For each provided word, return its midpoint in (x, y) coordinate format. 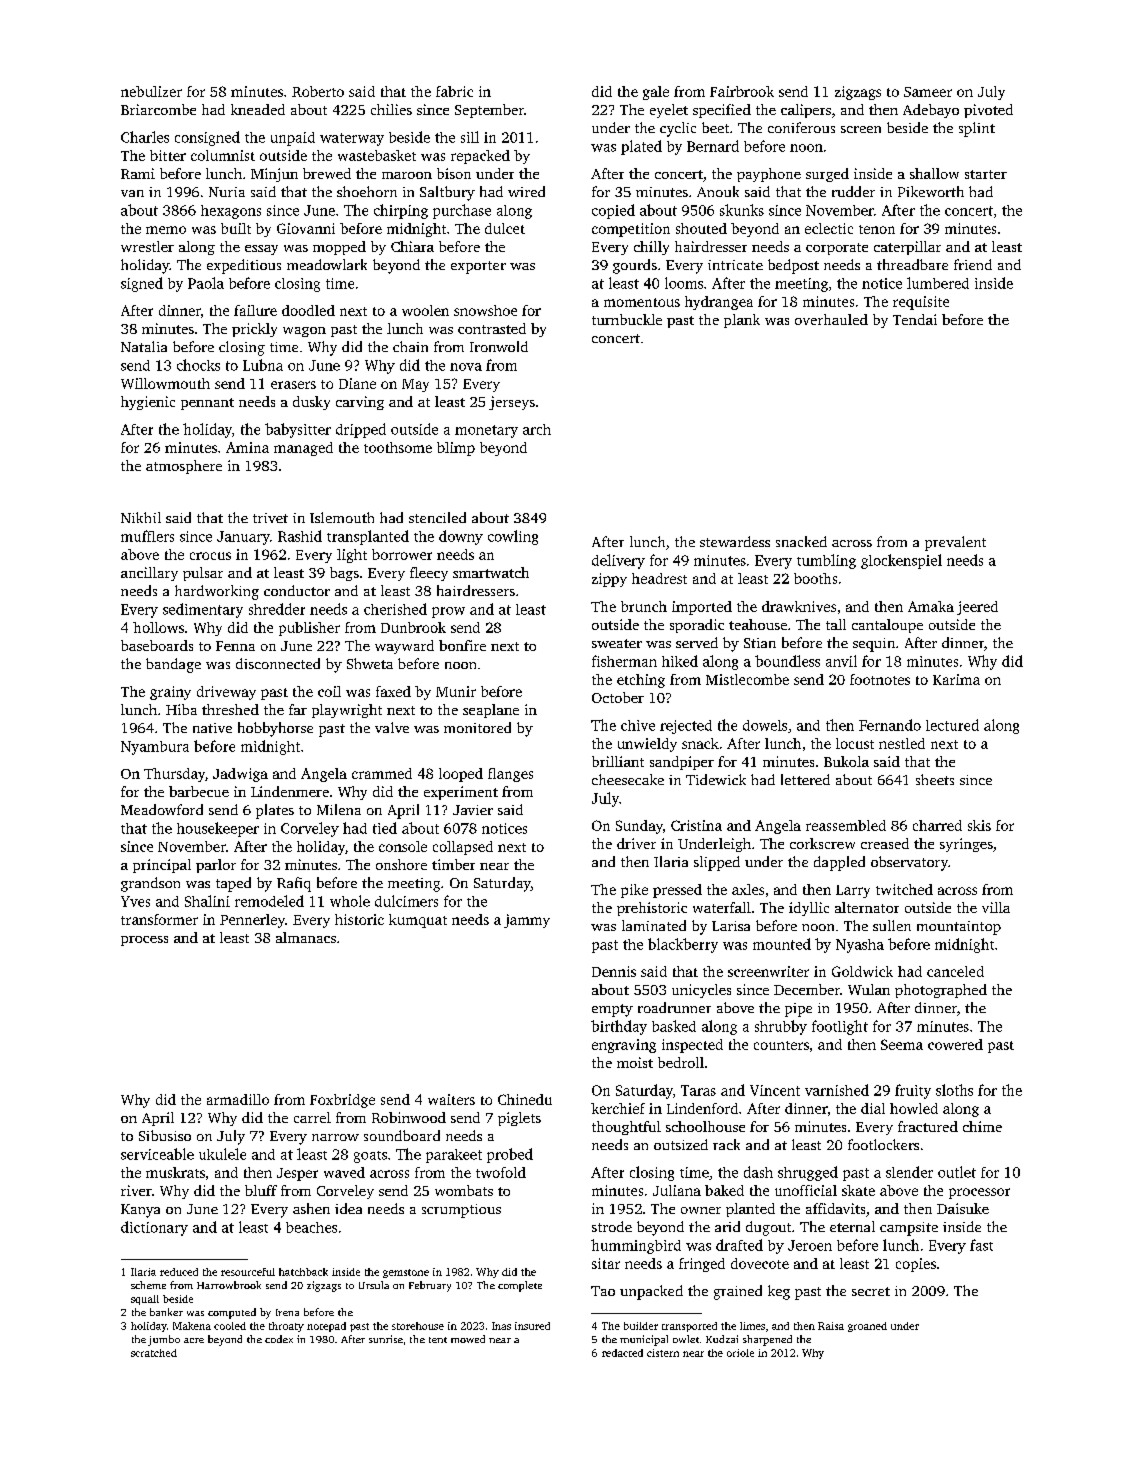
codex (279, 1339)
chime (982, 1126)
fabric (454, 91)
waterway (352, 139)
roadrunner (674, 1007)
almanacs (306, 937)
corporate (837, 249)
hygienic (148, 403)
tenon (877, 229)
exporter (478, 267)
